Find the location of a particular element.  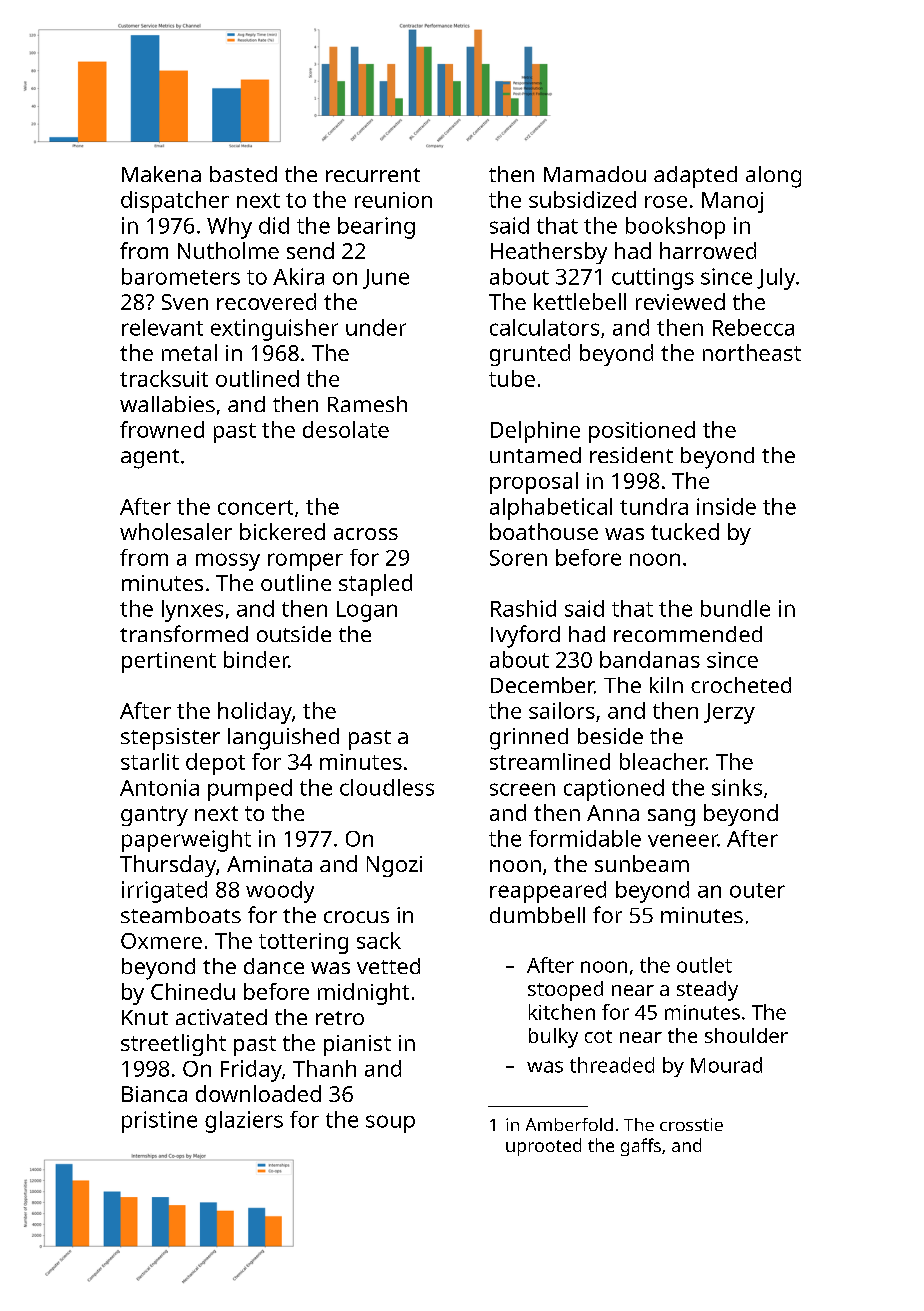

soup is located at coordinates (390, 1124).
